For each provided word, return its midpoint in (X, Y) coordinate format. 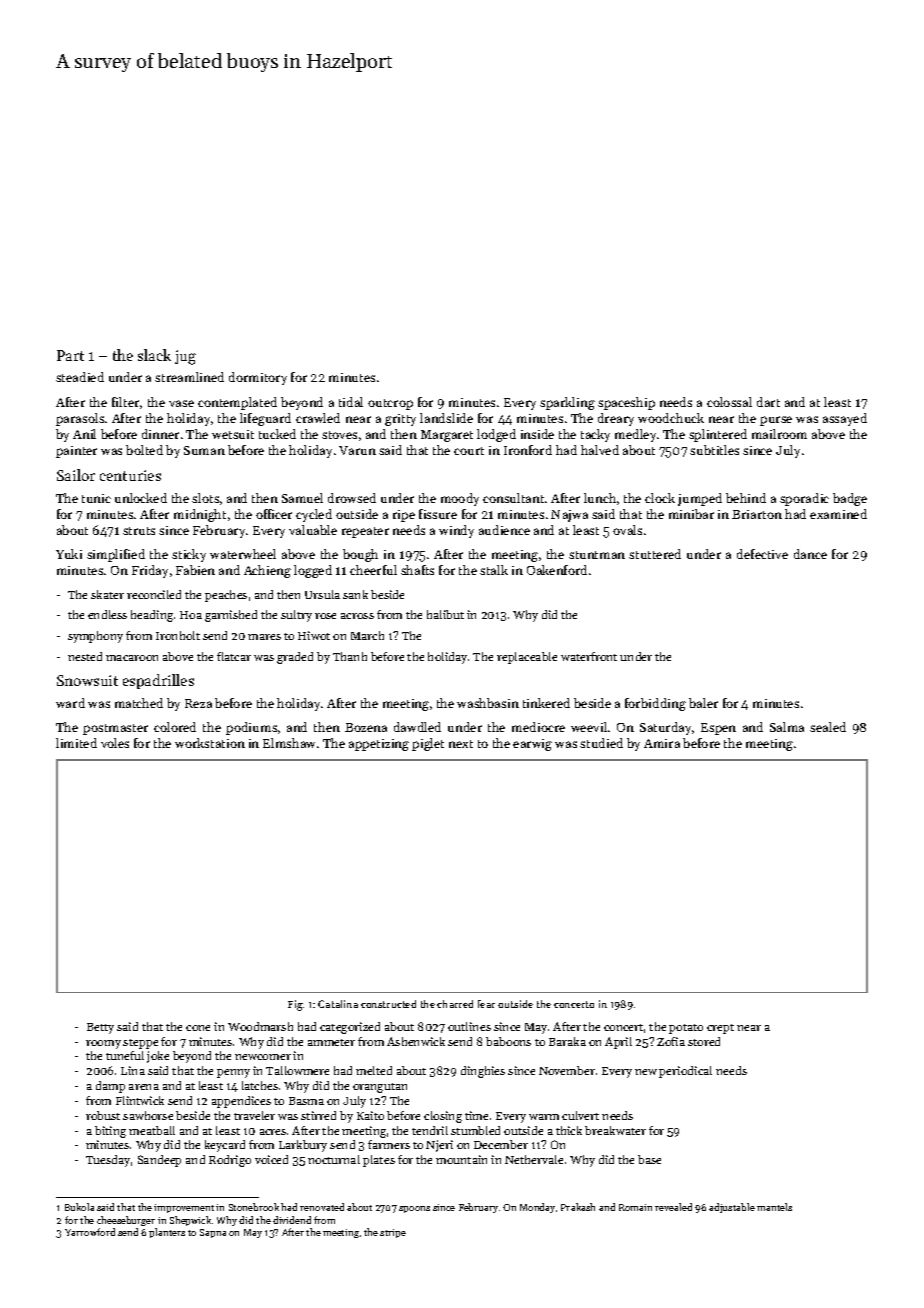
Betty (100, 1028)
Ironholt (178, 635)
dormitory (258, 378)
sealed (828, 727)
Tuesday (108, 1161)
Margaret (447, 436)
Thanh (350, 656)
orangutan (380, 1088)
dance (810, 554)
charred (455, 1004)
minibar (691, 514)
